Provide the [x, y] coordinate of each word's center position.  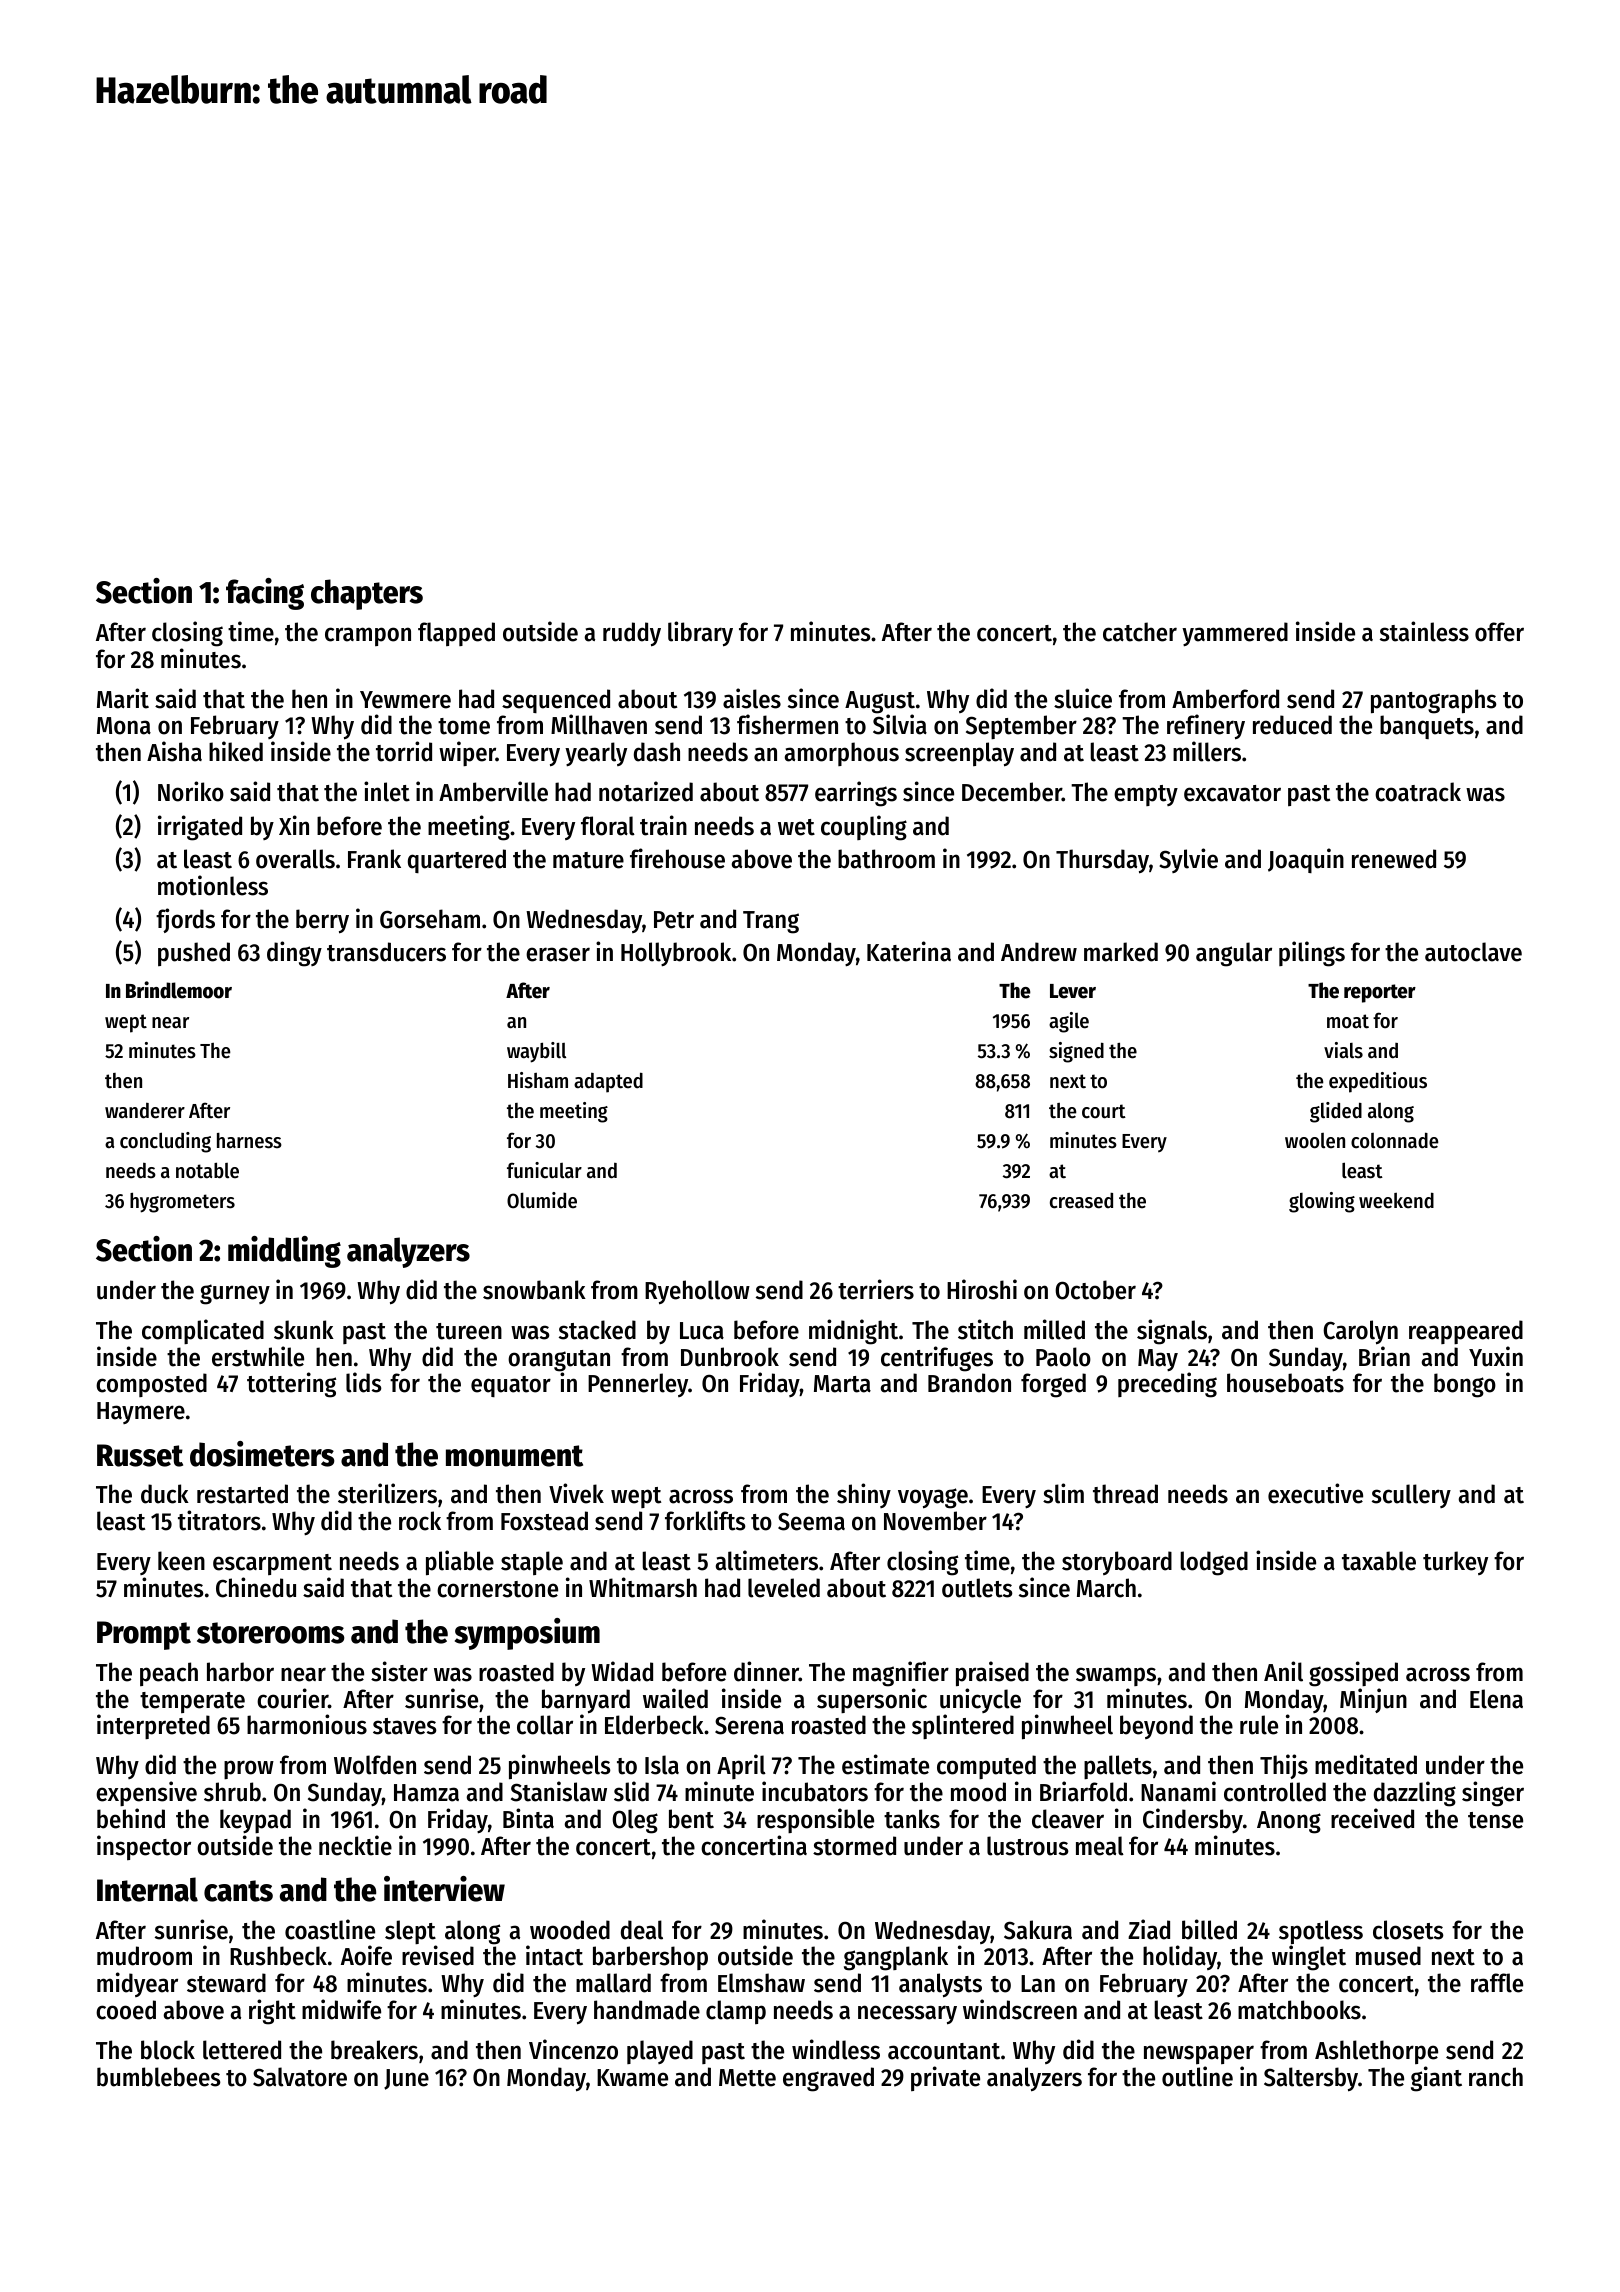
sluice [1083, 698]
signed [1076, 1052]
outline [1197, 2076]
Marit [123, 698]
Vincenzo [573, 2049]
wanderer [145, 1111]
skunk [304, 1330]
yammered [1235, 634]
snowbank [534, 1290]
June [406, 2079]
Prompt [144, 1635]
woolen [1315, 1141]
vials [1343, 1050]
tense [1495, 1820]
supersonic [872, 1700]
